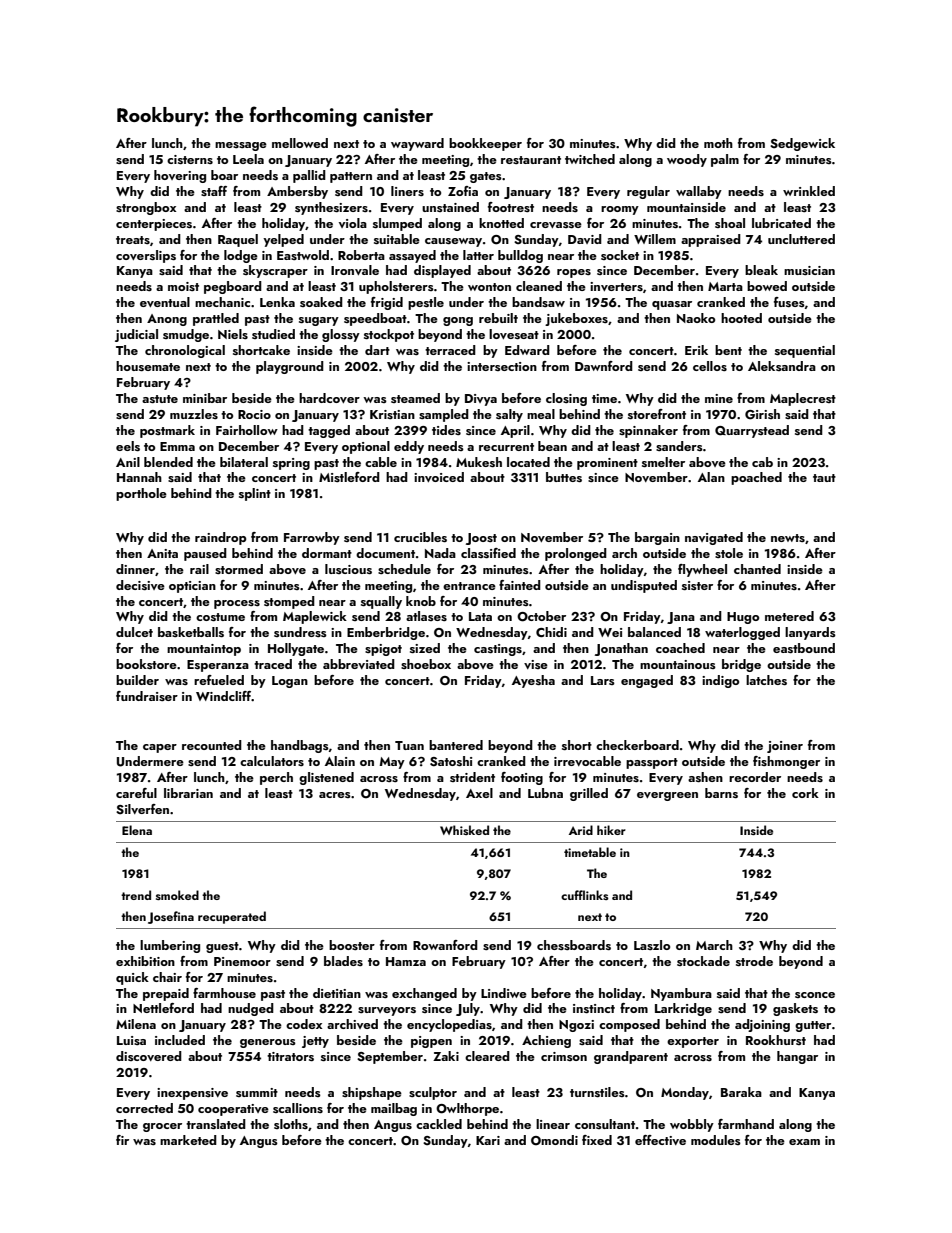 The height and width of the screenshot is (1233, 952). I want to click on mellowed, so click(300, 143).
